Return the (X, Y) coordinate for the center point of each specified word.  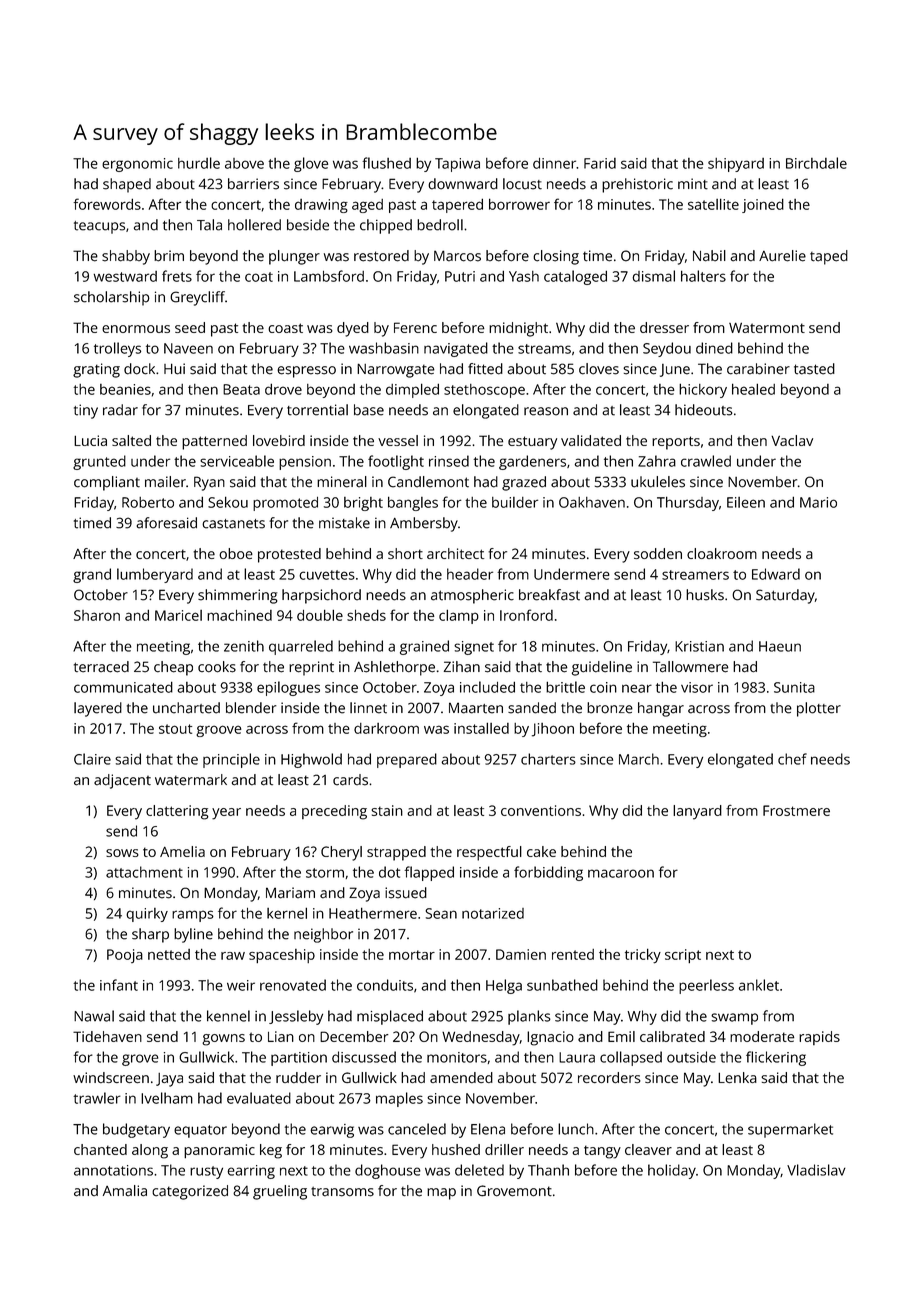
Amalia (125, 1191)
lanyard (697, 812)
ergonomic (137, 165)
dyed (353, 329)
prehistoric (637, 185)
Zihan (462, 666)
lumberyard (155, 575)
